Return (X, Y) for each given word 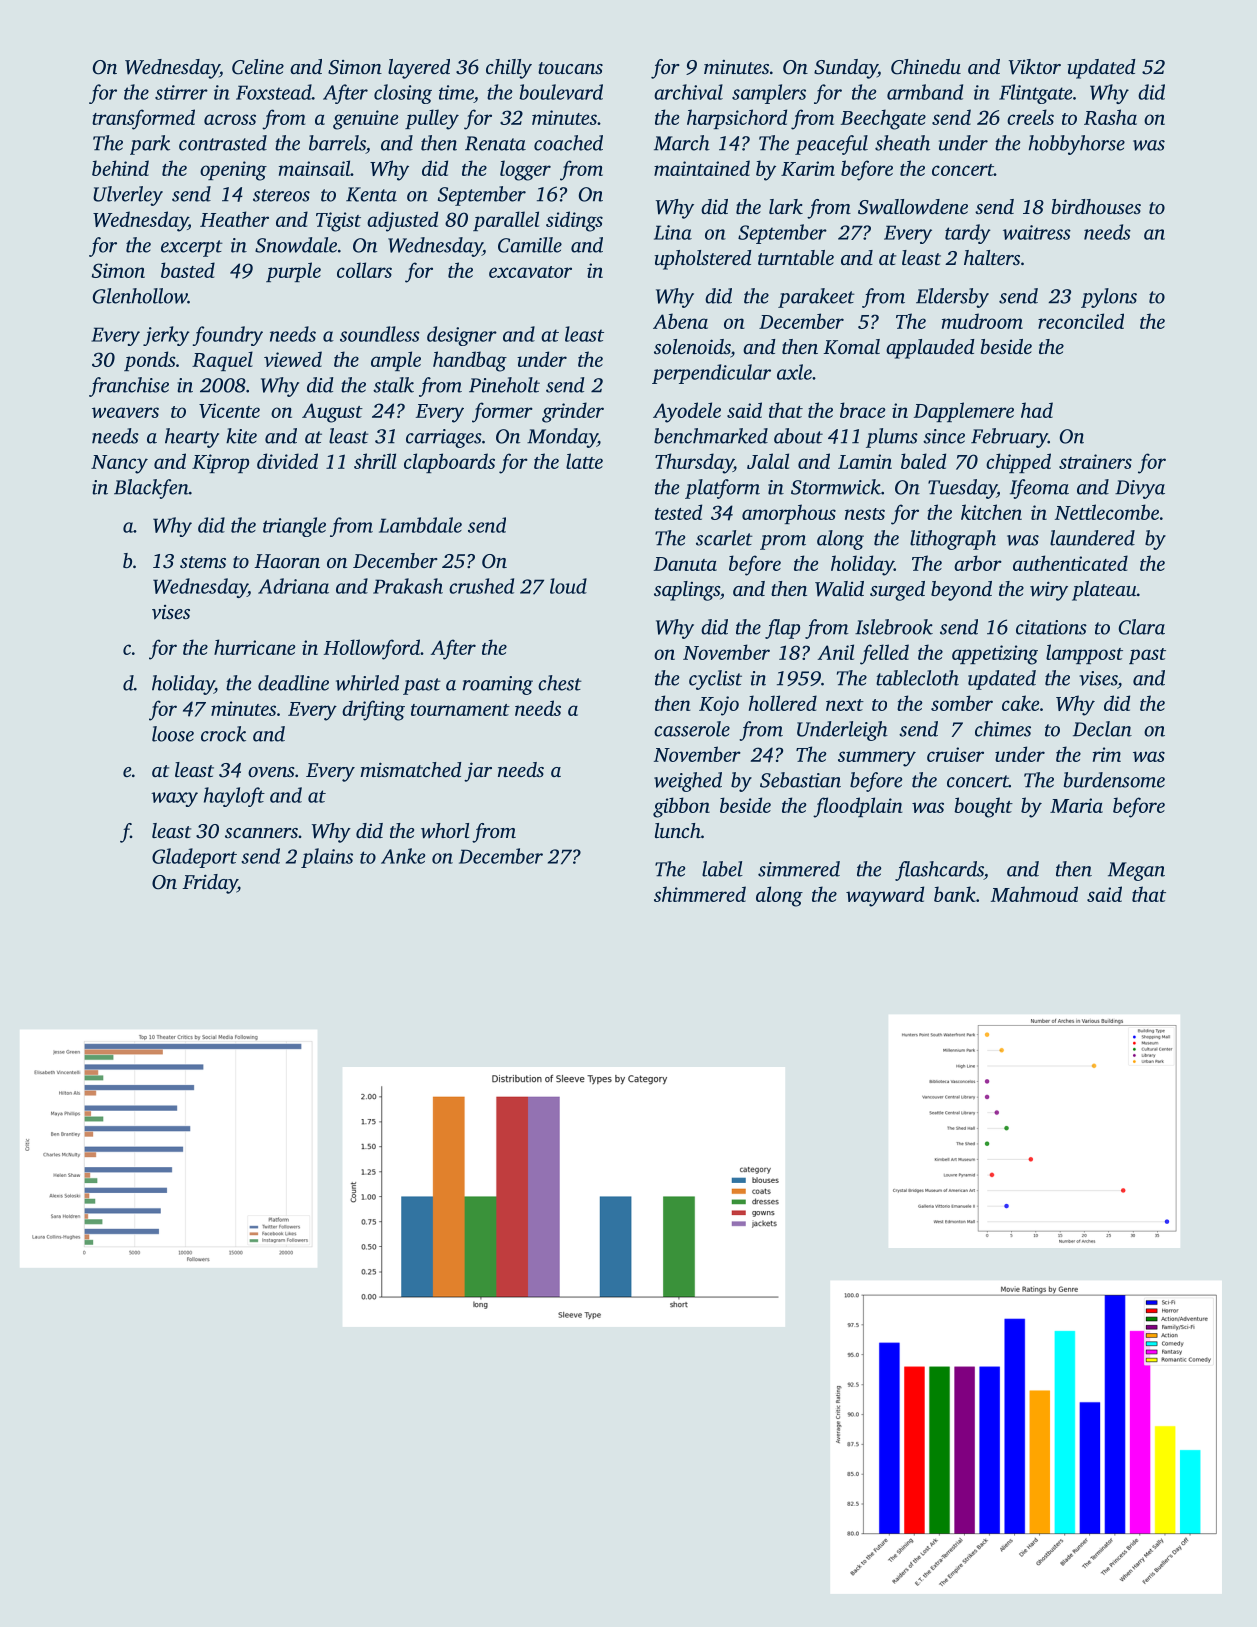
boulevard (561, 92)
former (502, 412)
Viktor (1035, 67)
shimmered (700, 894)
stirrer (181, 92)
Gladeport (194, 858)
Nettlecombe (1107, 512)
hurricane (254, 647)
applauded (930, 349)
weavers (125, 412)
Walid (839, 589)
